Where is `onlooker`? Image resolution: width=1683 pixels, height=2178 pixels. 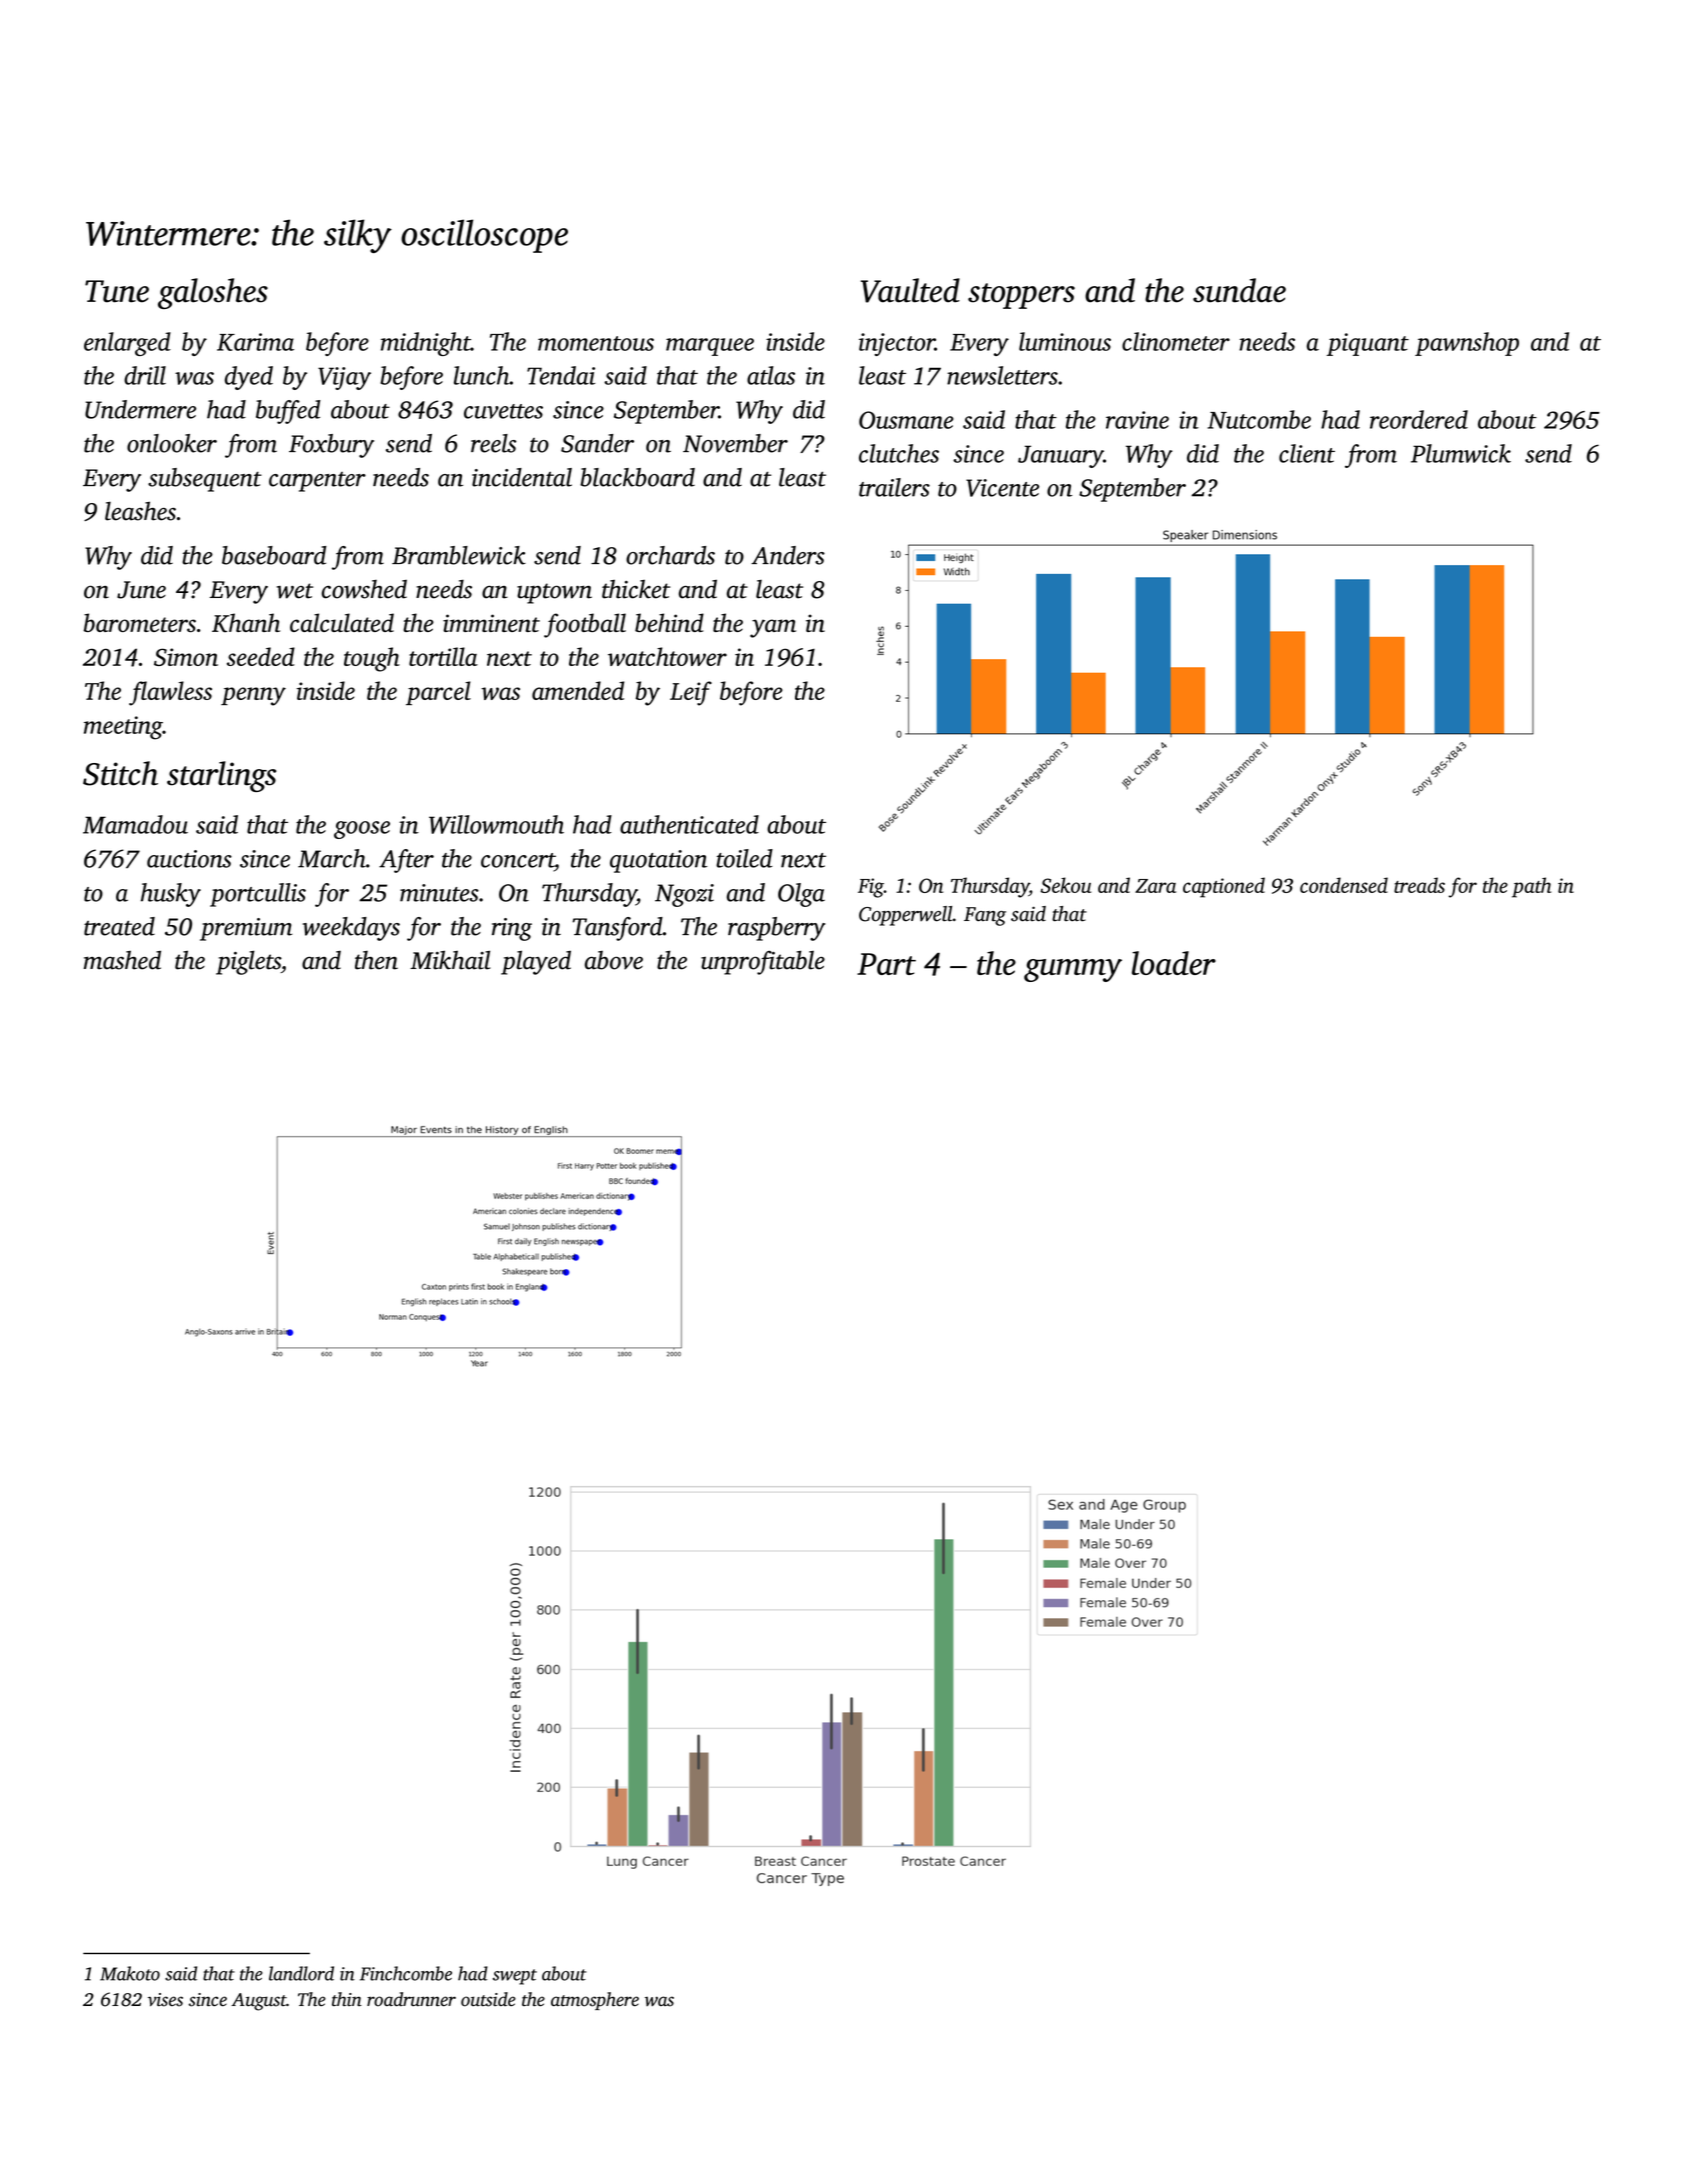
onlooker is located at coordinates (172, 443).
